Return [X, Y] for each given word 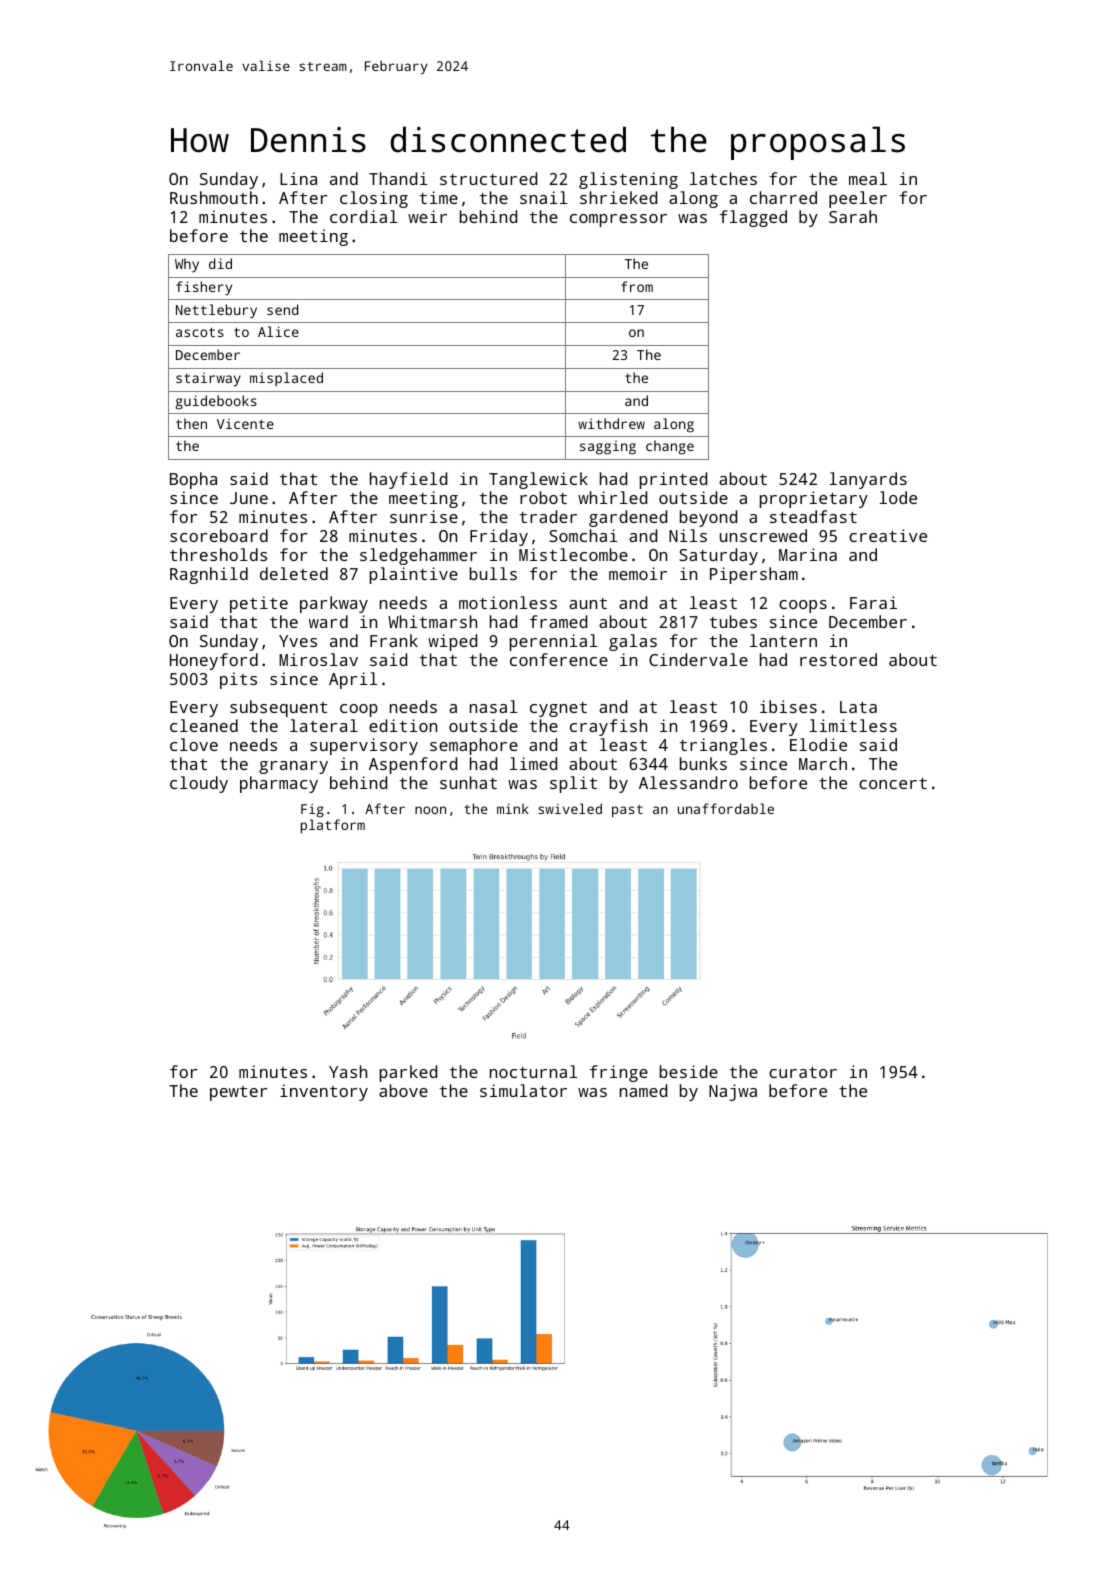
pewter [238, 1093]
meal [868, 178]
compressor [618, 220]
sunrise [424, 516]
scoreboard [219, 535]
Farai [873, 602]
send [282, 309]
